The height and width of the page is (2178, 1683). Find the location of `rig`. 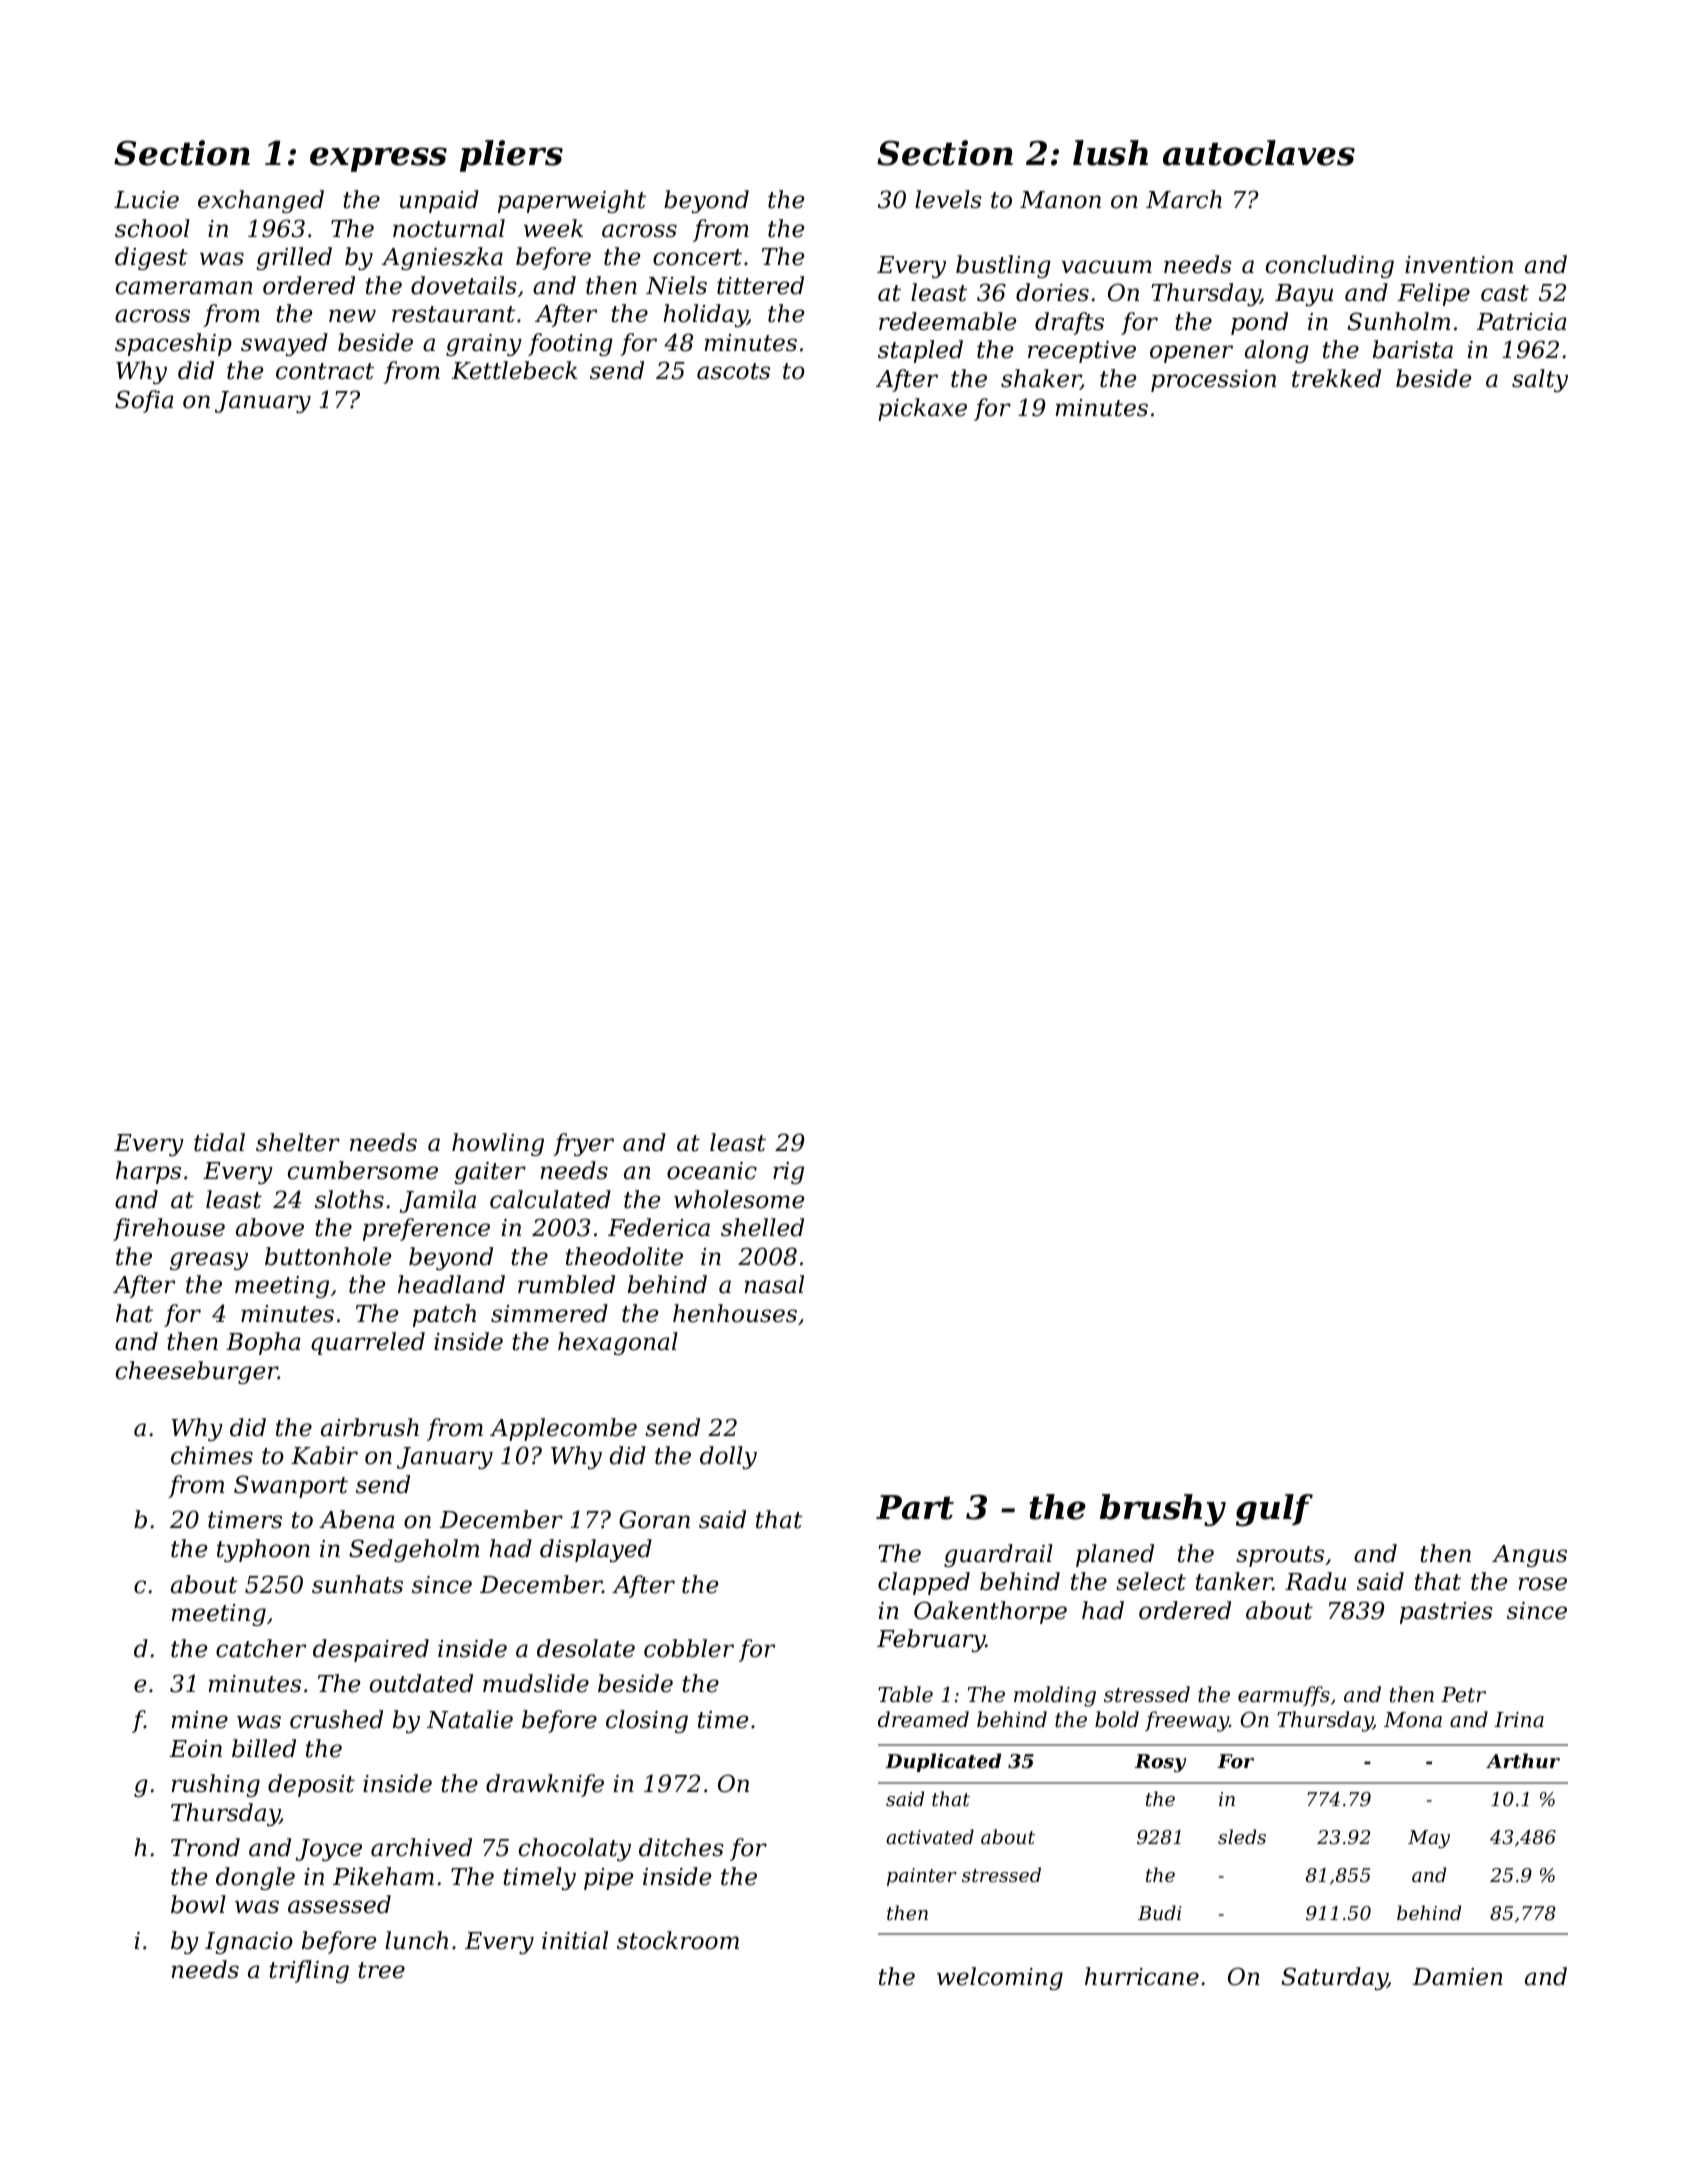

rig is located at coordinates (788, 1173).
